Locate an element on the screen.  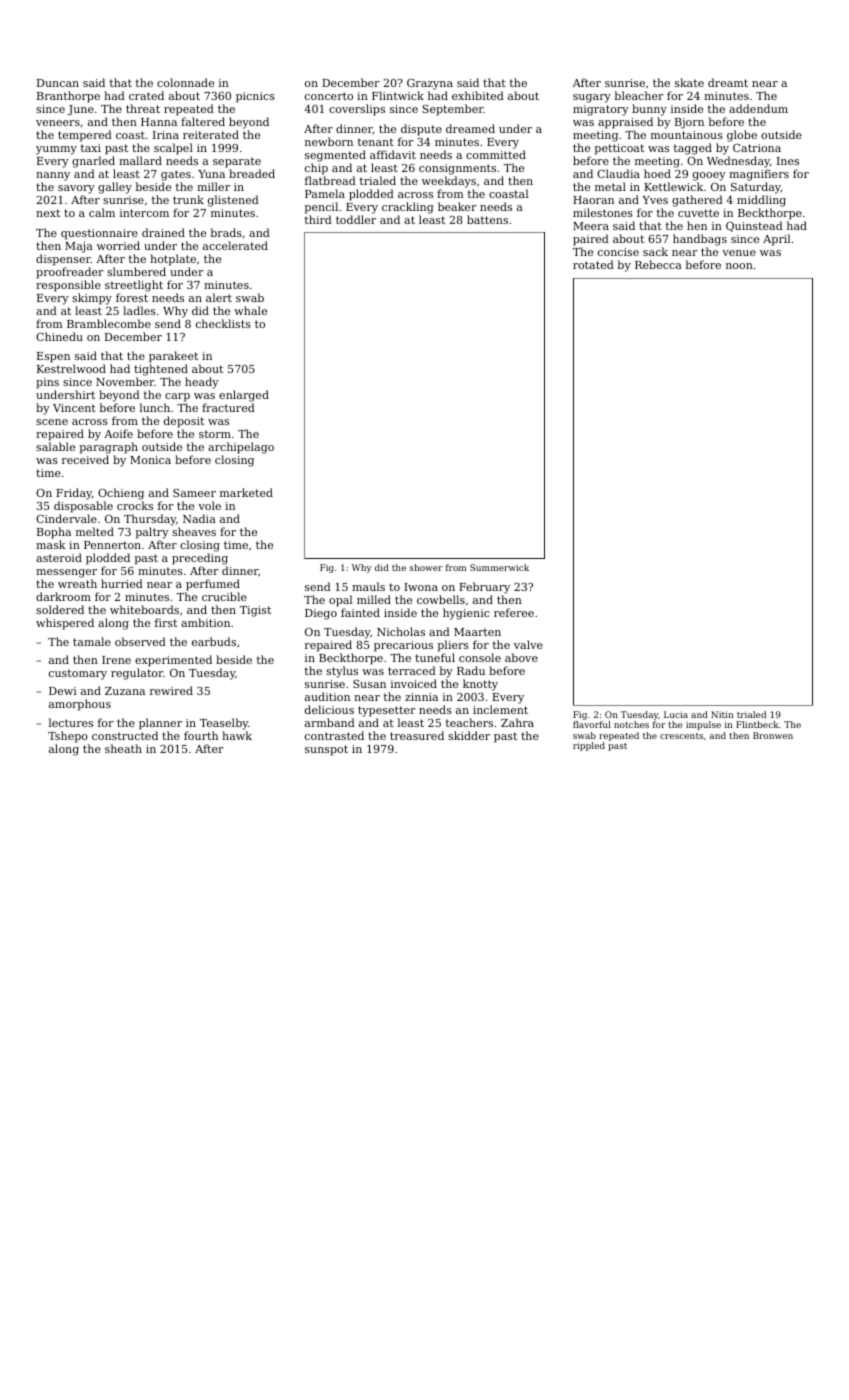
terraced is located at coordinates (412, 670).
